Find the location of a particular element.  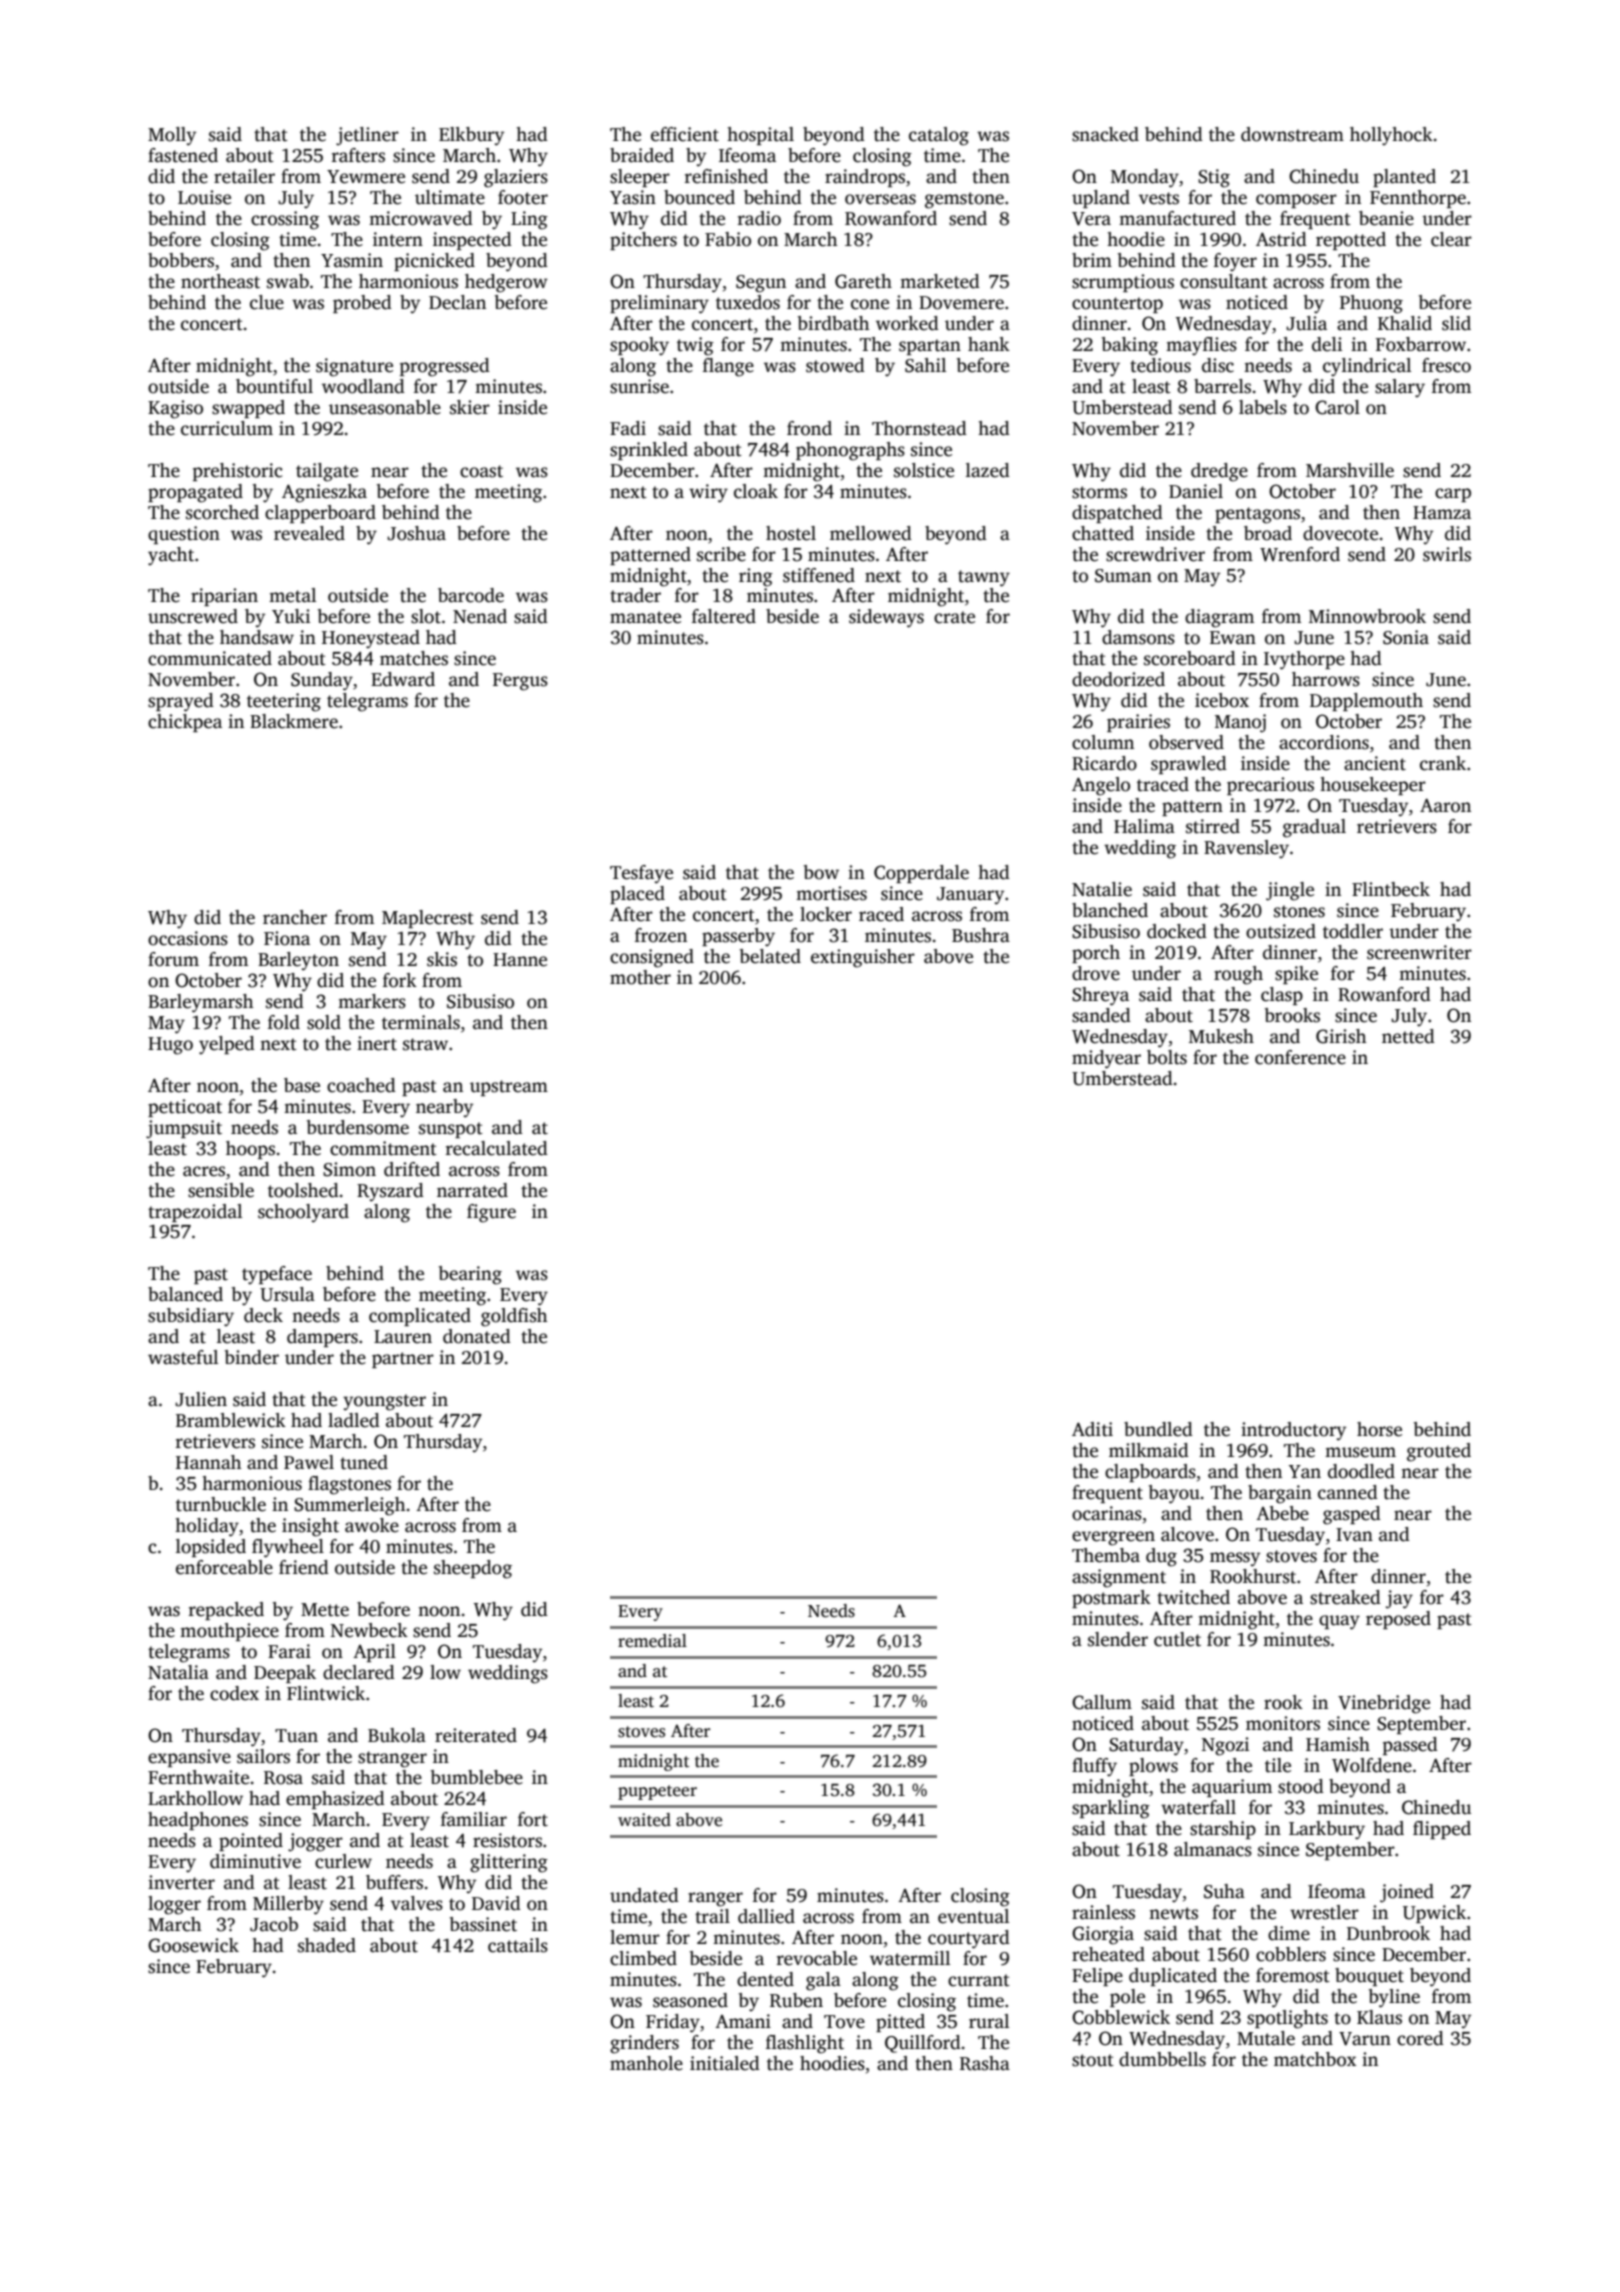

matchbox is located at coordinates (1315, 2059).
